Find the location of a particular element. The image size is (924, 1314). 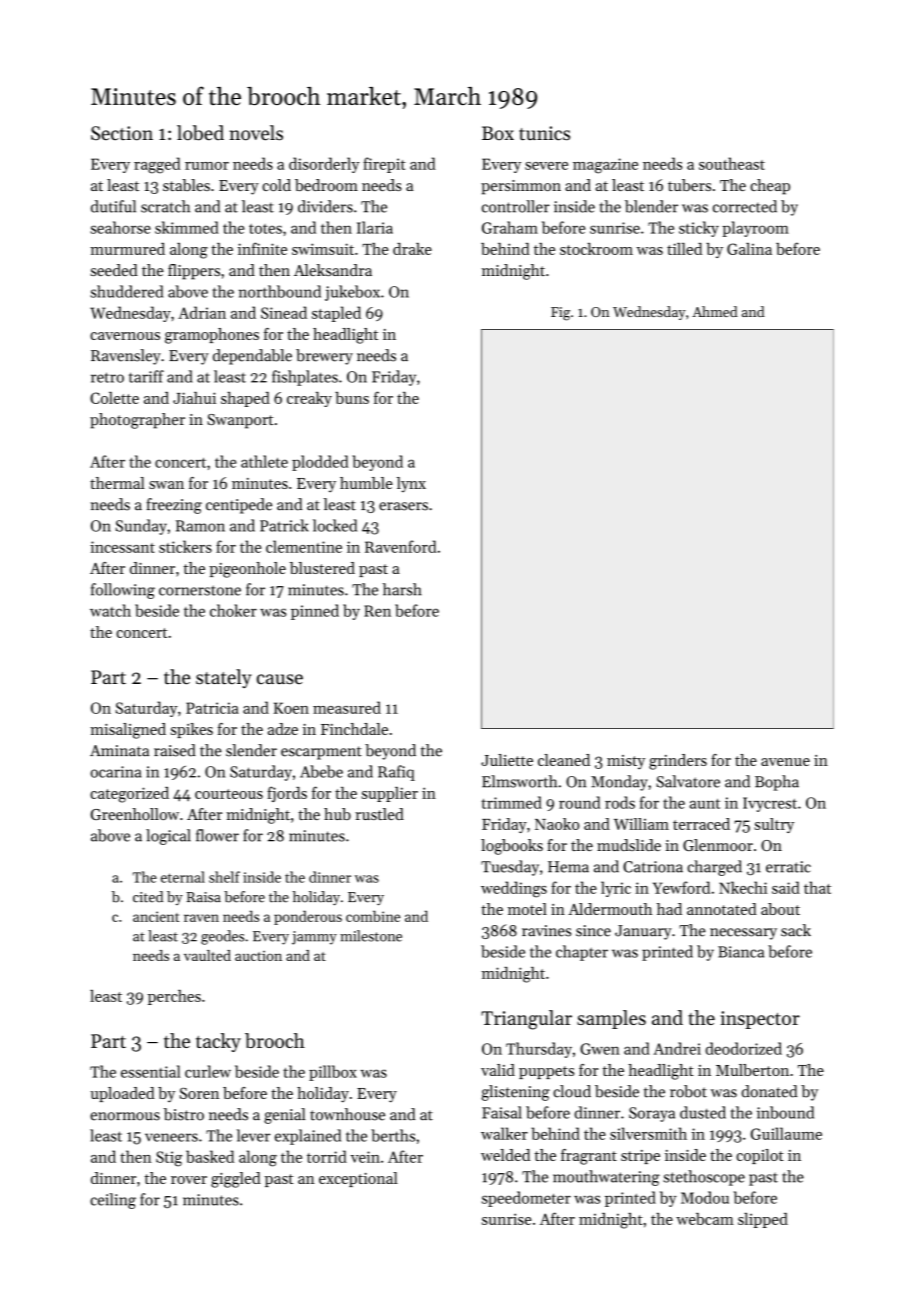

shelf is located at coordinates (224, 877).
